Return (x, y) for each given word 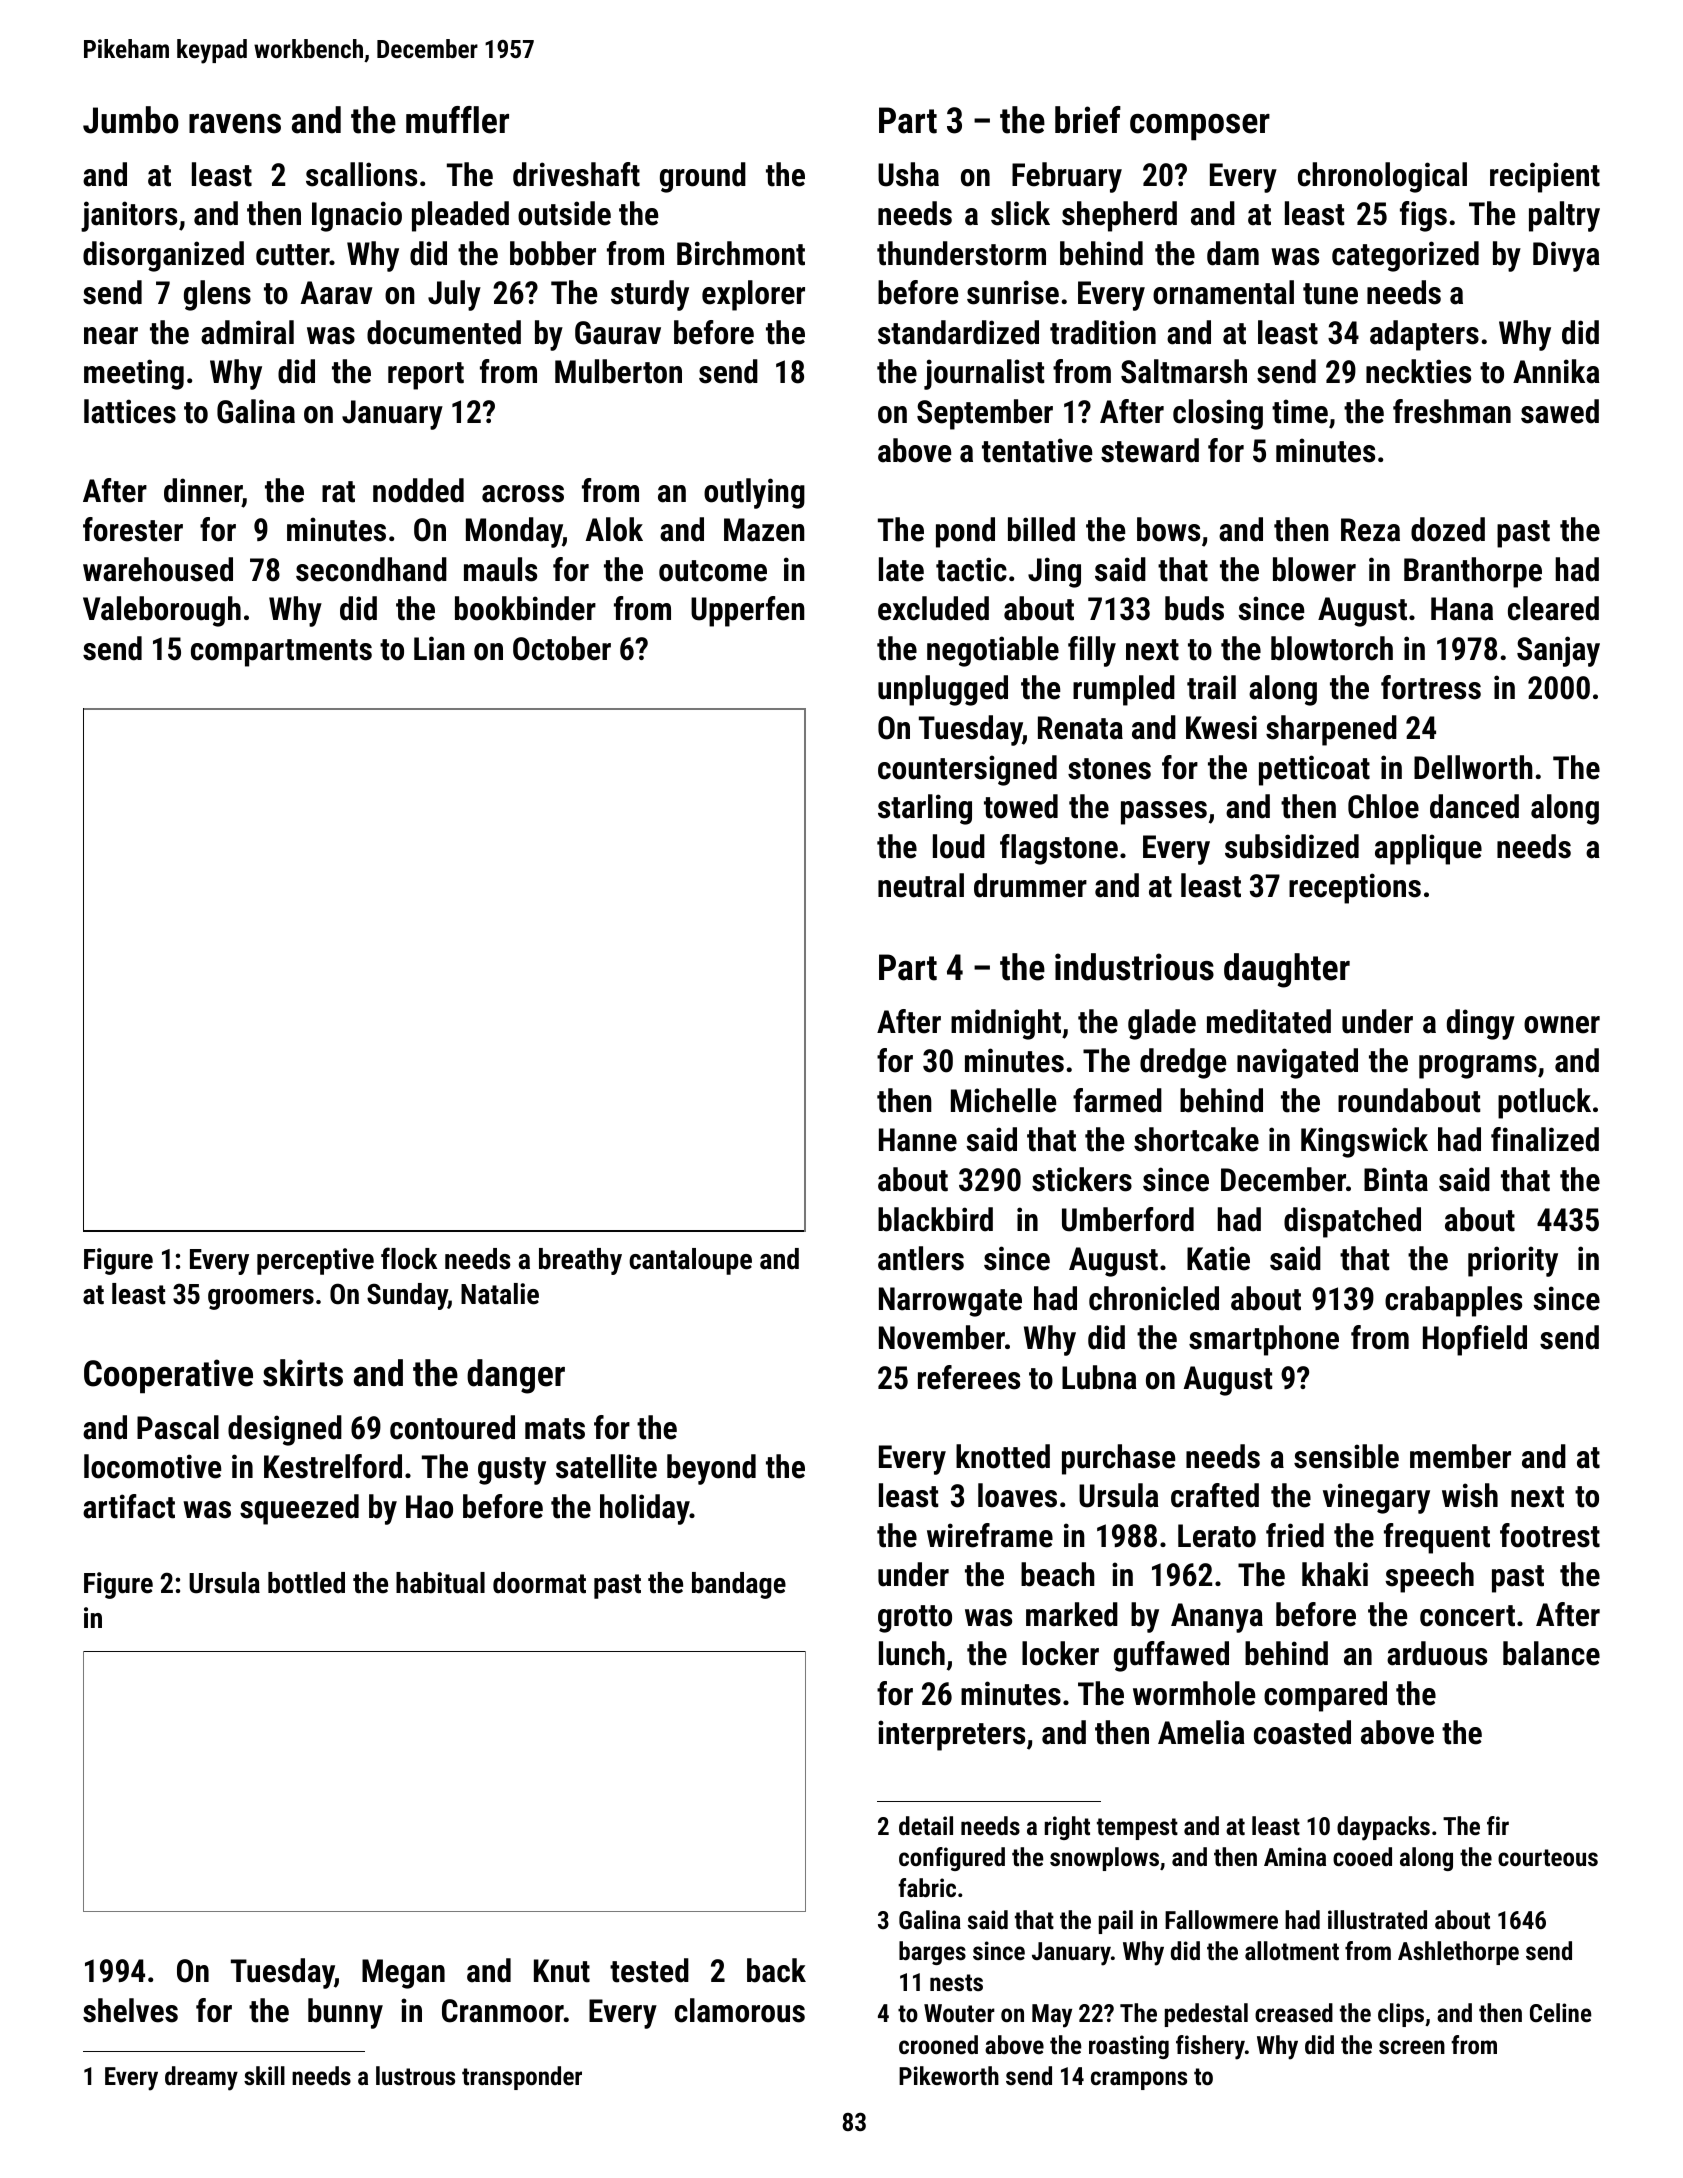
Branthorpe (1473, 572)
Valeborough (162, 611)
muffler (457, 120)
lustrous (415, 2075)
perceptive (315, 1261)
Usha (908, 174)
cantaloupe (690, 1261)
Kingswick (1364, 1142)
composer (1200, 127)
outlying (754, 493)
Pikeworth (949, 2075)
